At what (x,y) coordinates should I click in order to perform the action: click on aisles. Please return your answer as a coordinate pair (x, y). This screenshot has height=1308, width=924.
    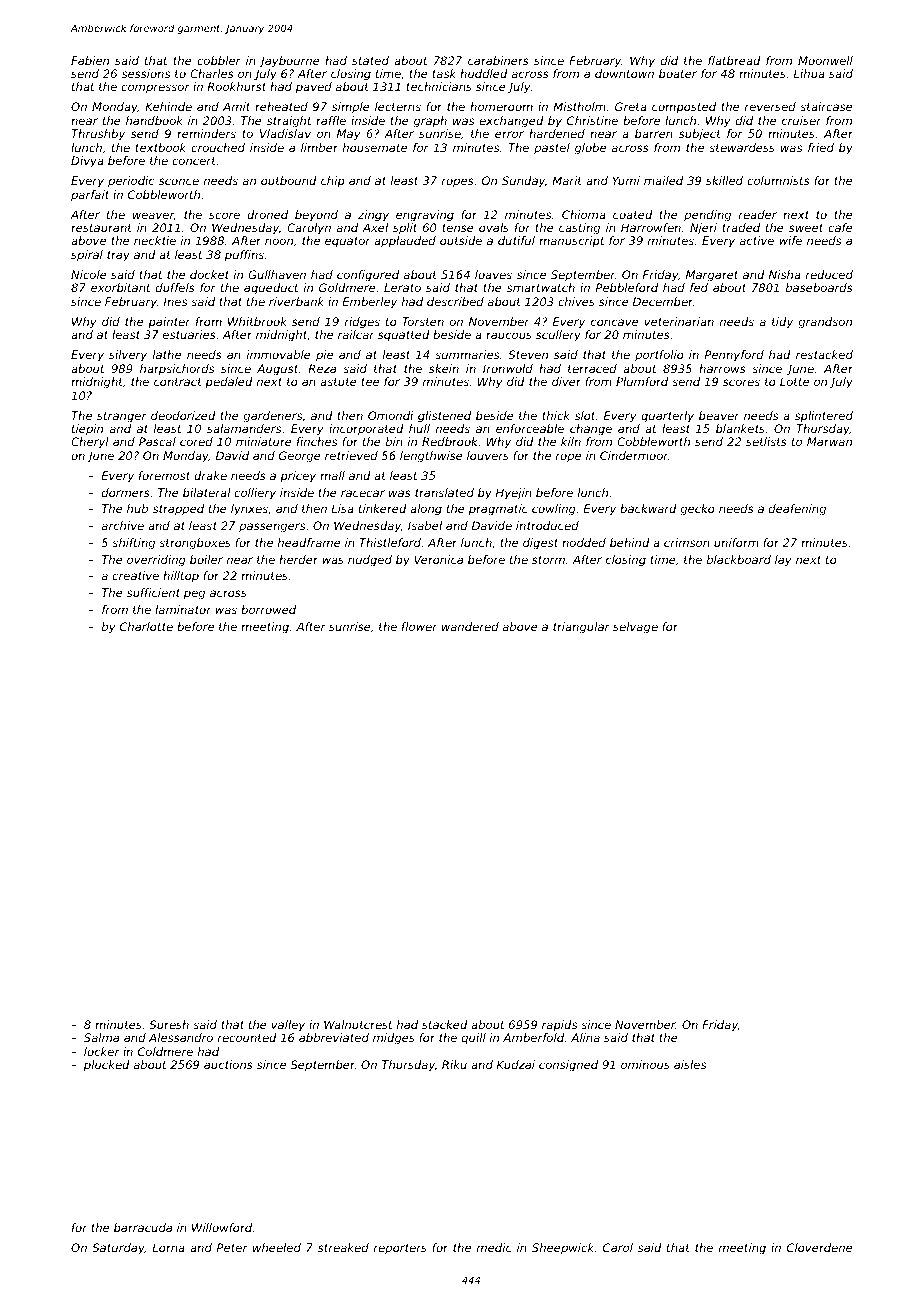
    Looking at the image, I should click on (690, 1064).
